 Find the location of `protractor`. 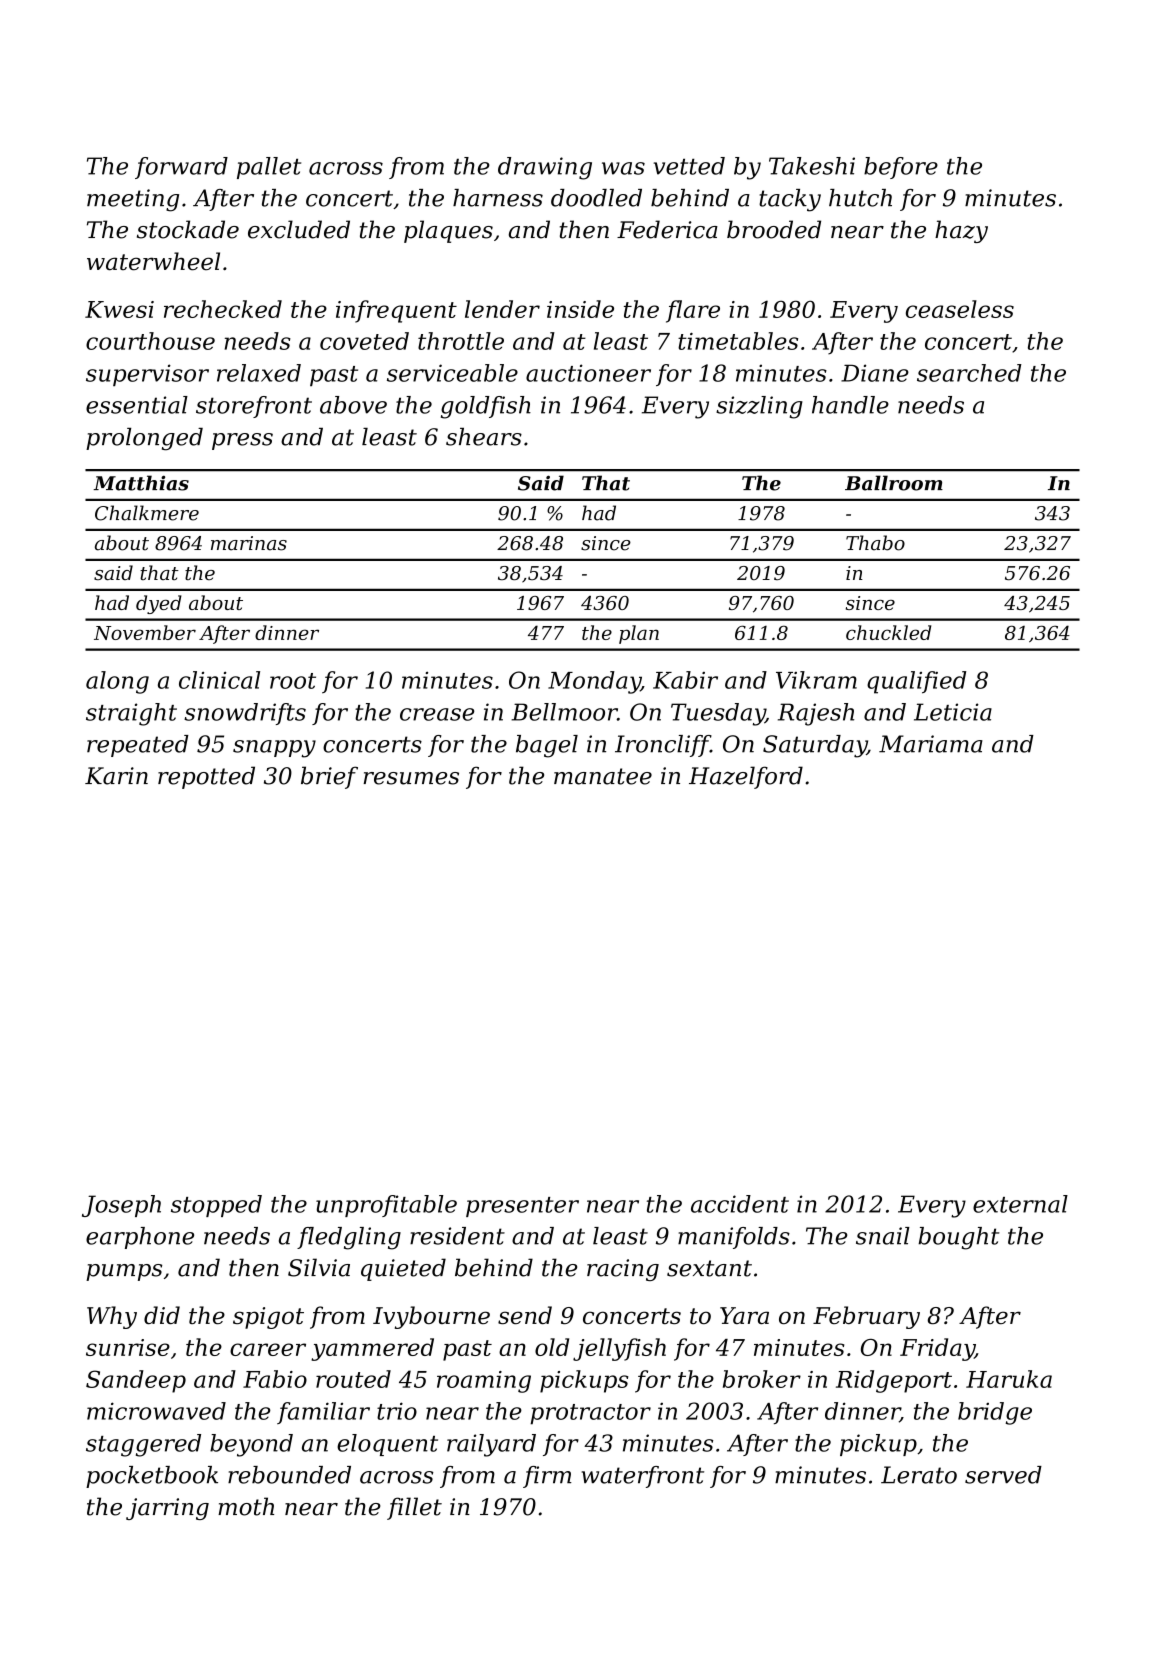

protractor is located at coordinates (590, 1414).
